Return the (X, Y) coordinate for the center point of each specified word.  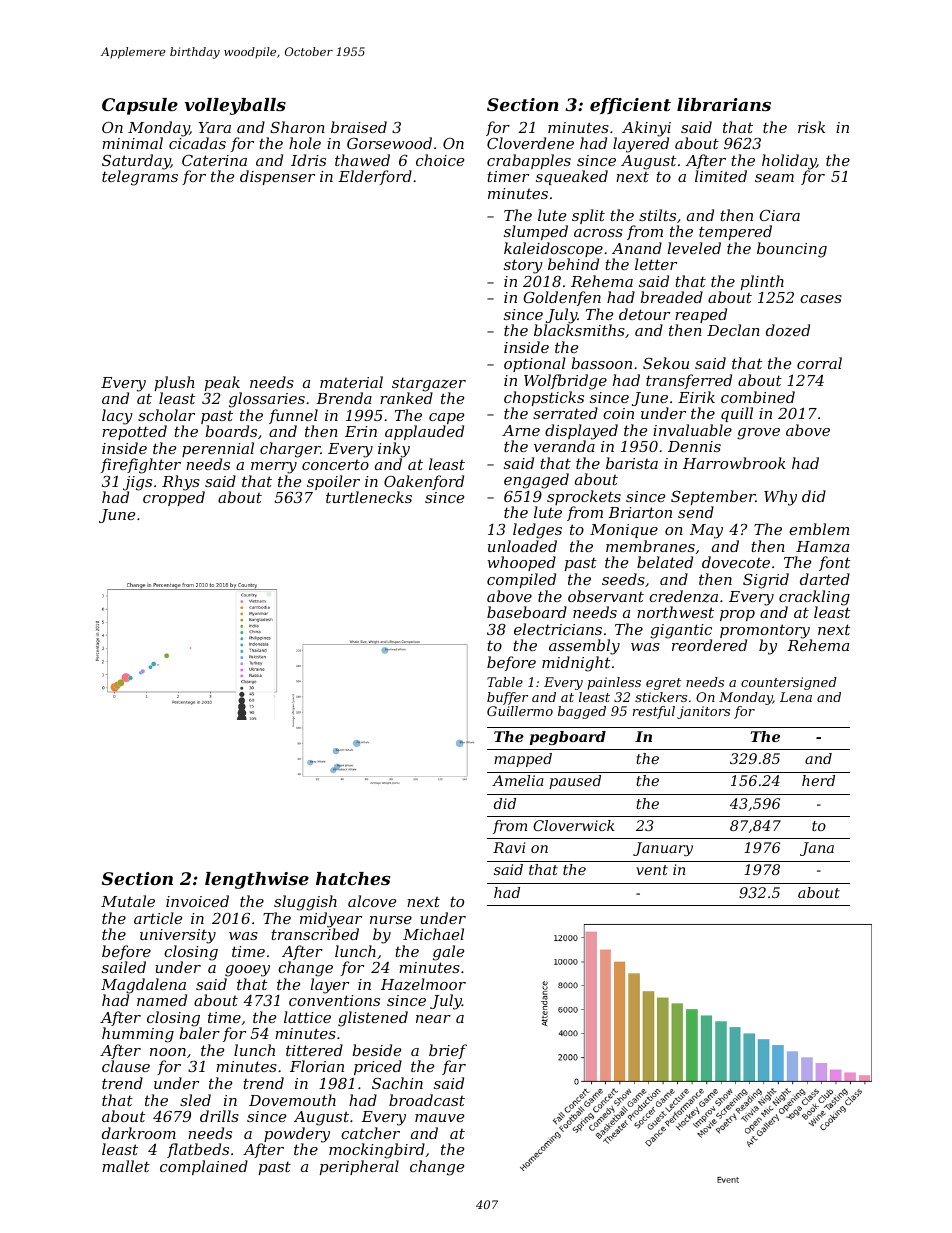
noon (168, 1052)
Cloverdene (530, 143)
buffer (507, 698)
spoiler (333, 483)
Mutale (128, 901)
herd (818, 780)
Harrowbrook (734, 463)
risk (811, 127)
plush (174, 383)
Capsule (140, 106)
